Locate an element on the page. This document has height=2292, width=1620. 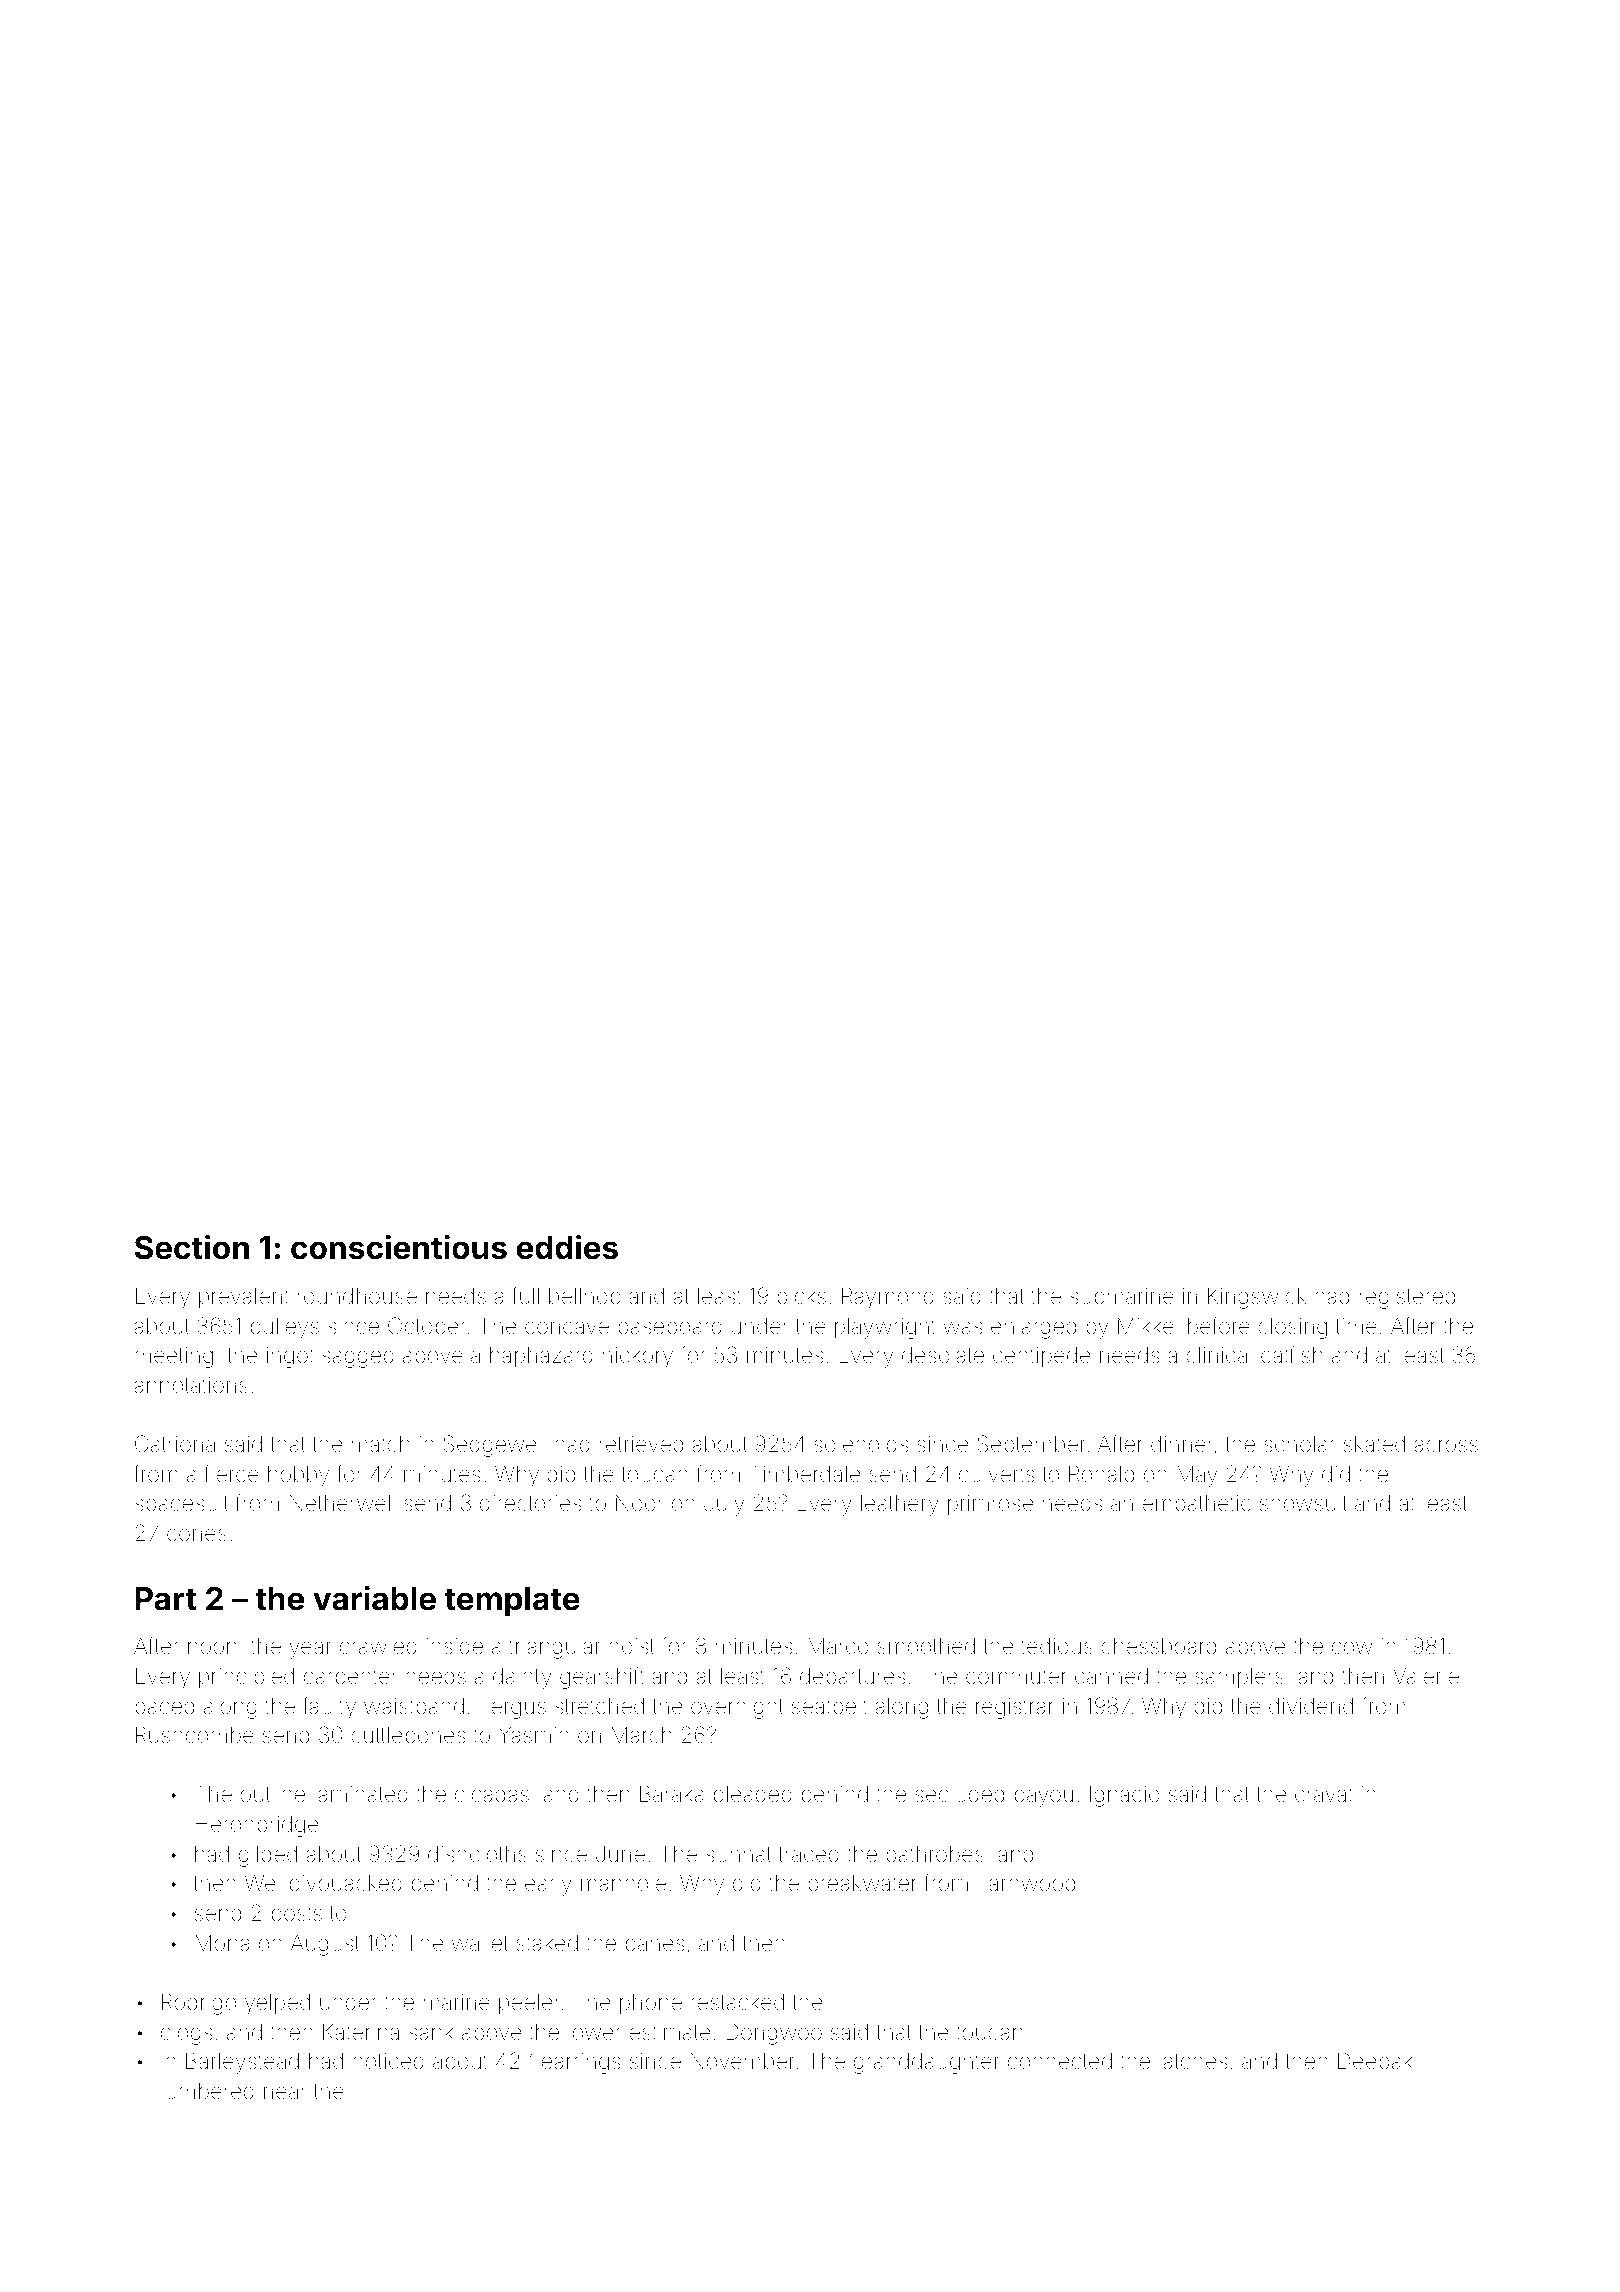
meeting is located at coordinates (174, 1357).
